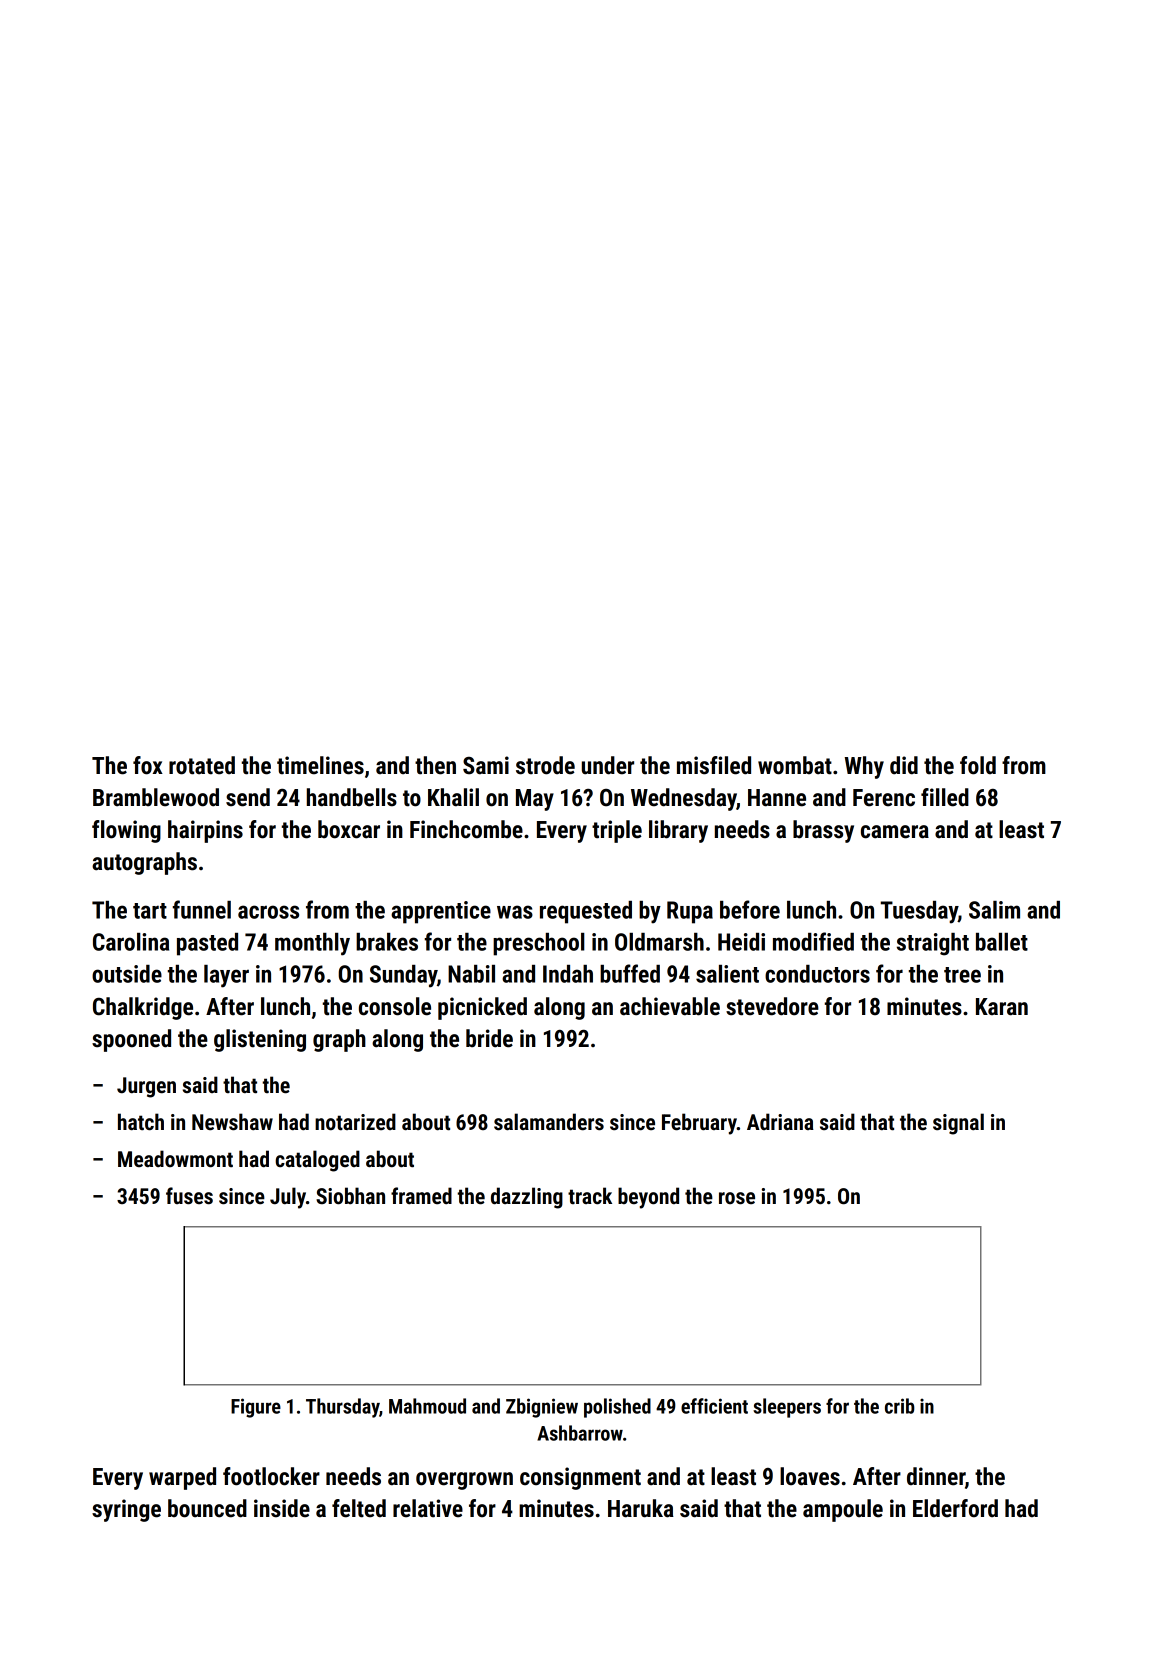 The image size is (1165, 1654). I want to click on fold, so click(978, 765).
